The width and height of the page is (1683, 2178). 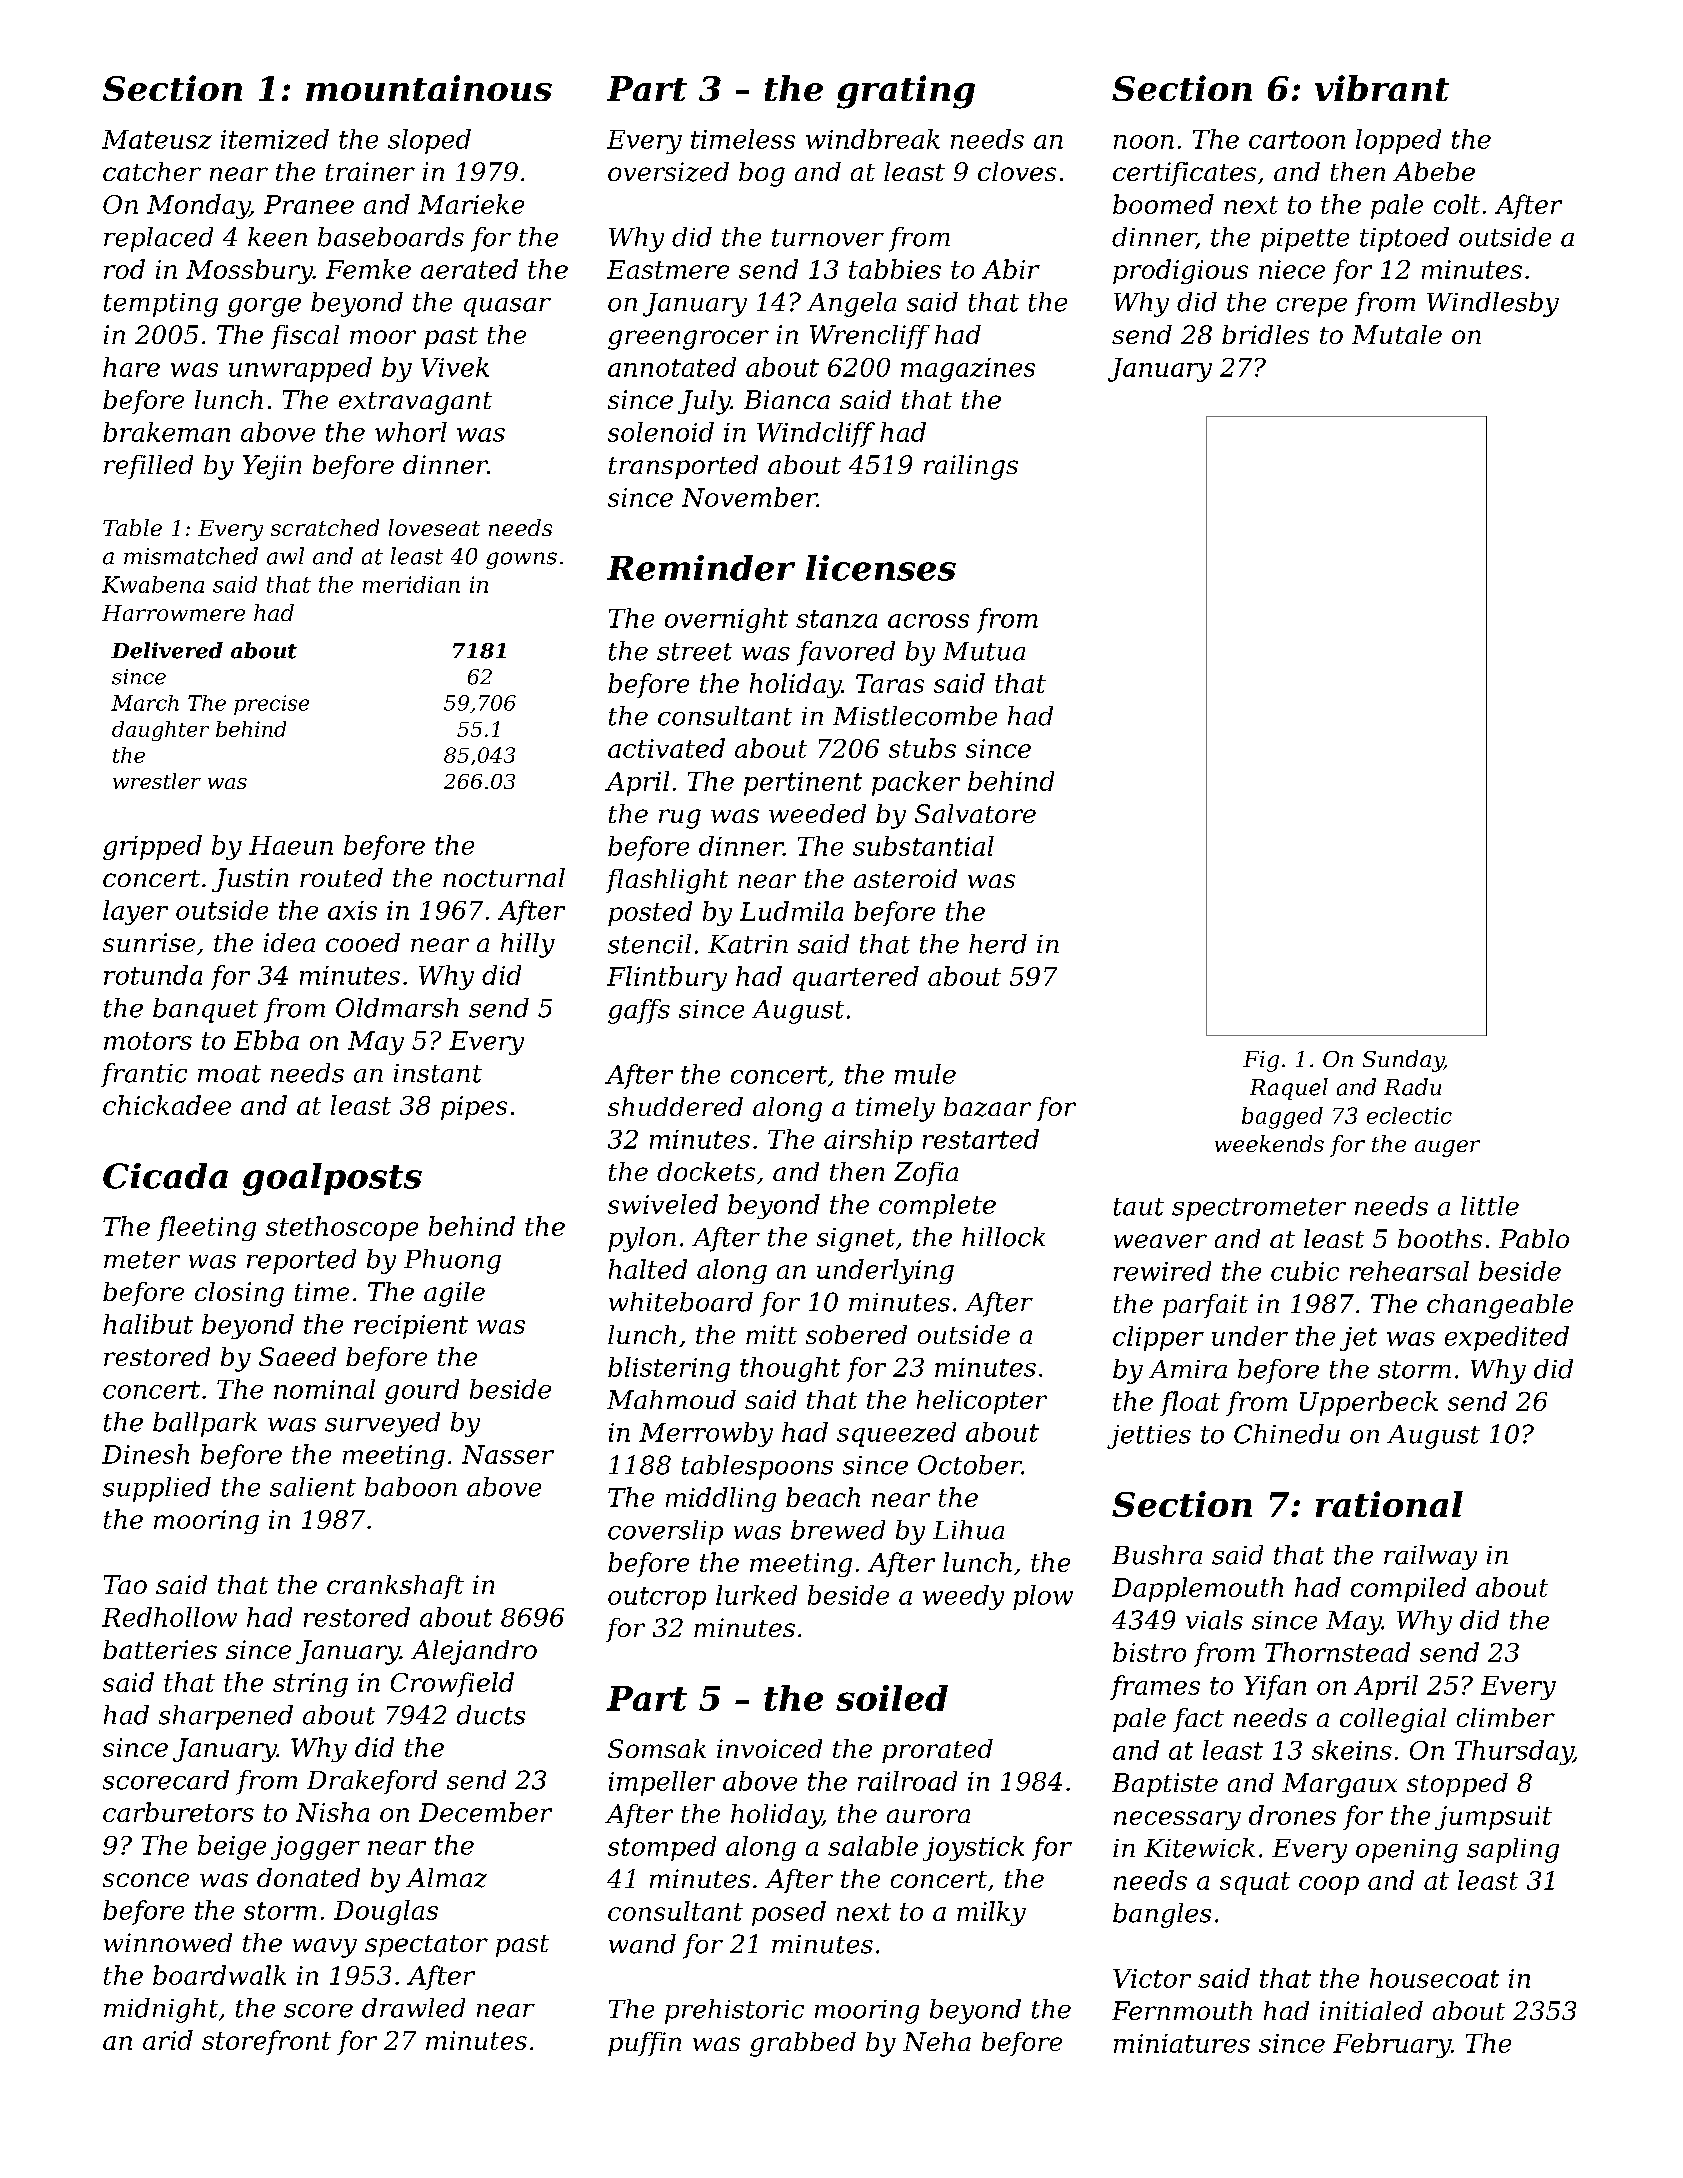 What do you see at coordinates (1490, 1206) in the page?
I see `little` at bounding box center [1490, 1206].
